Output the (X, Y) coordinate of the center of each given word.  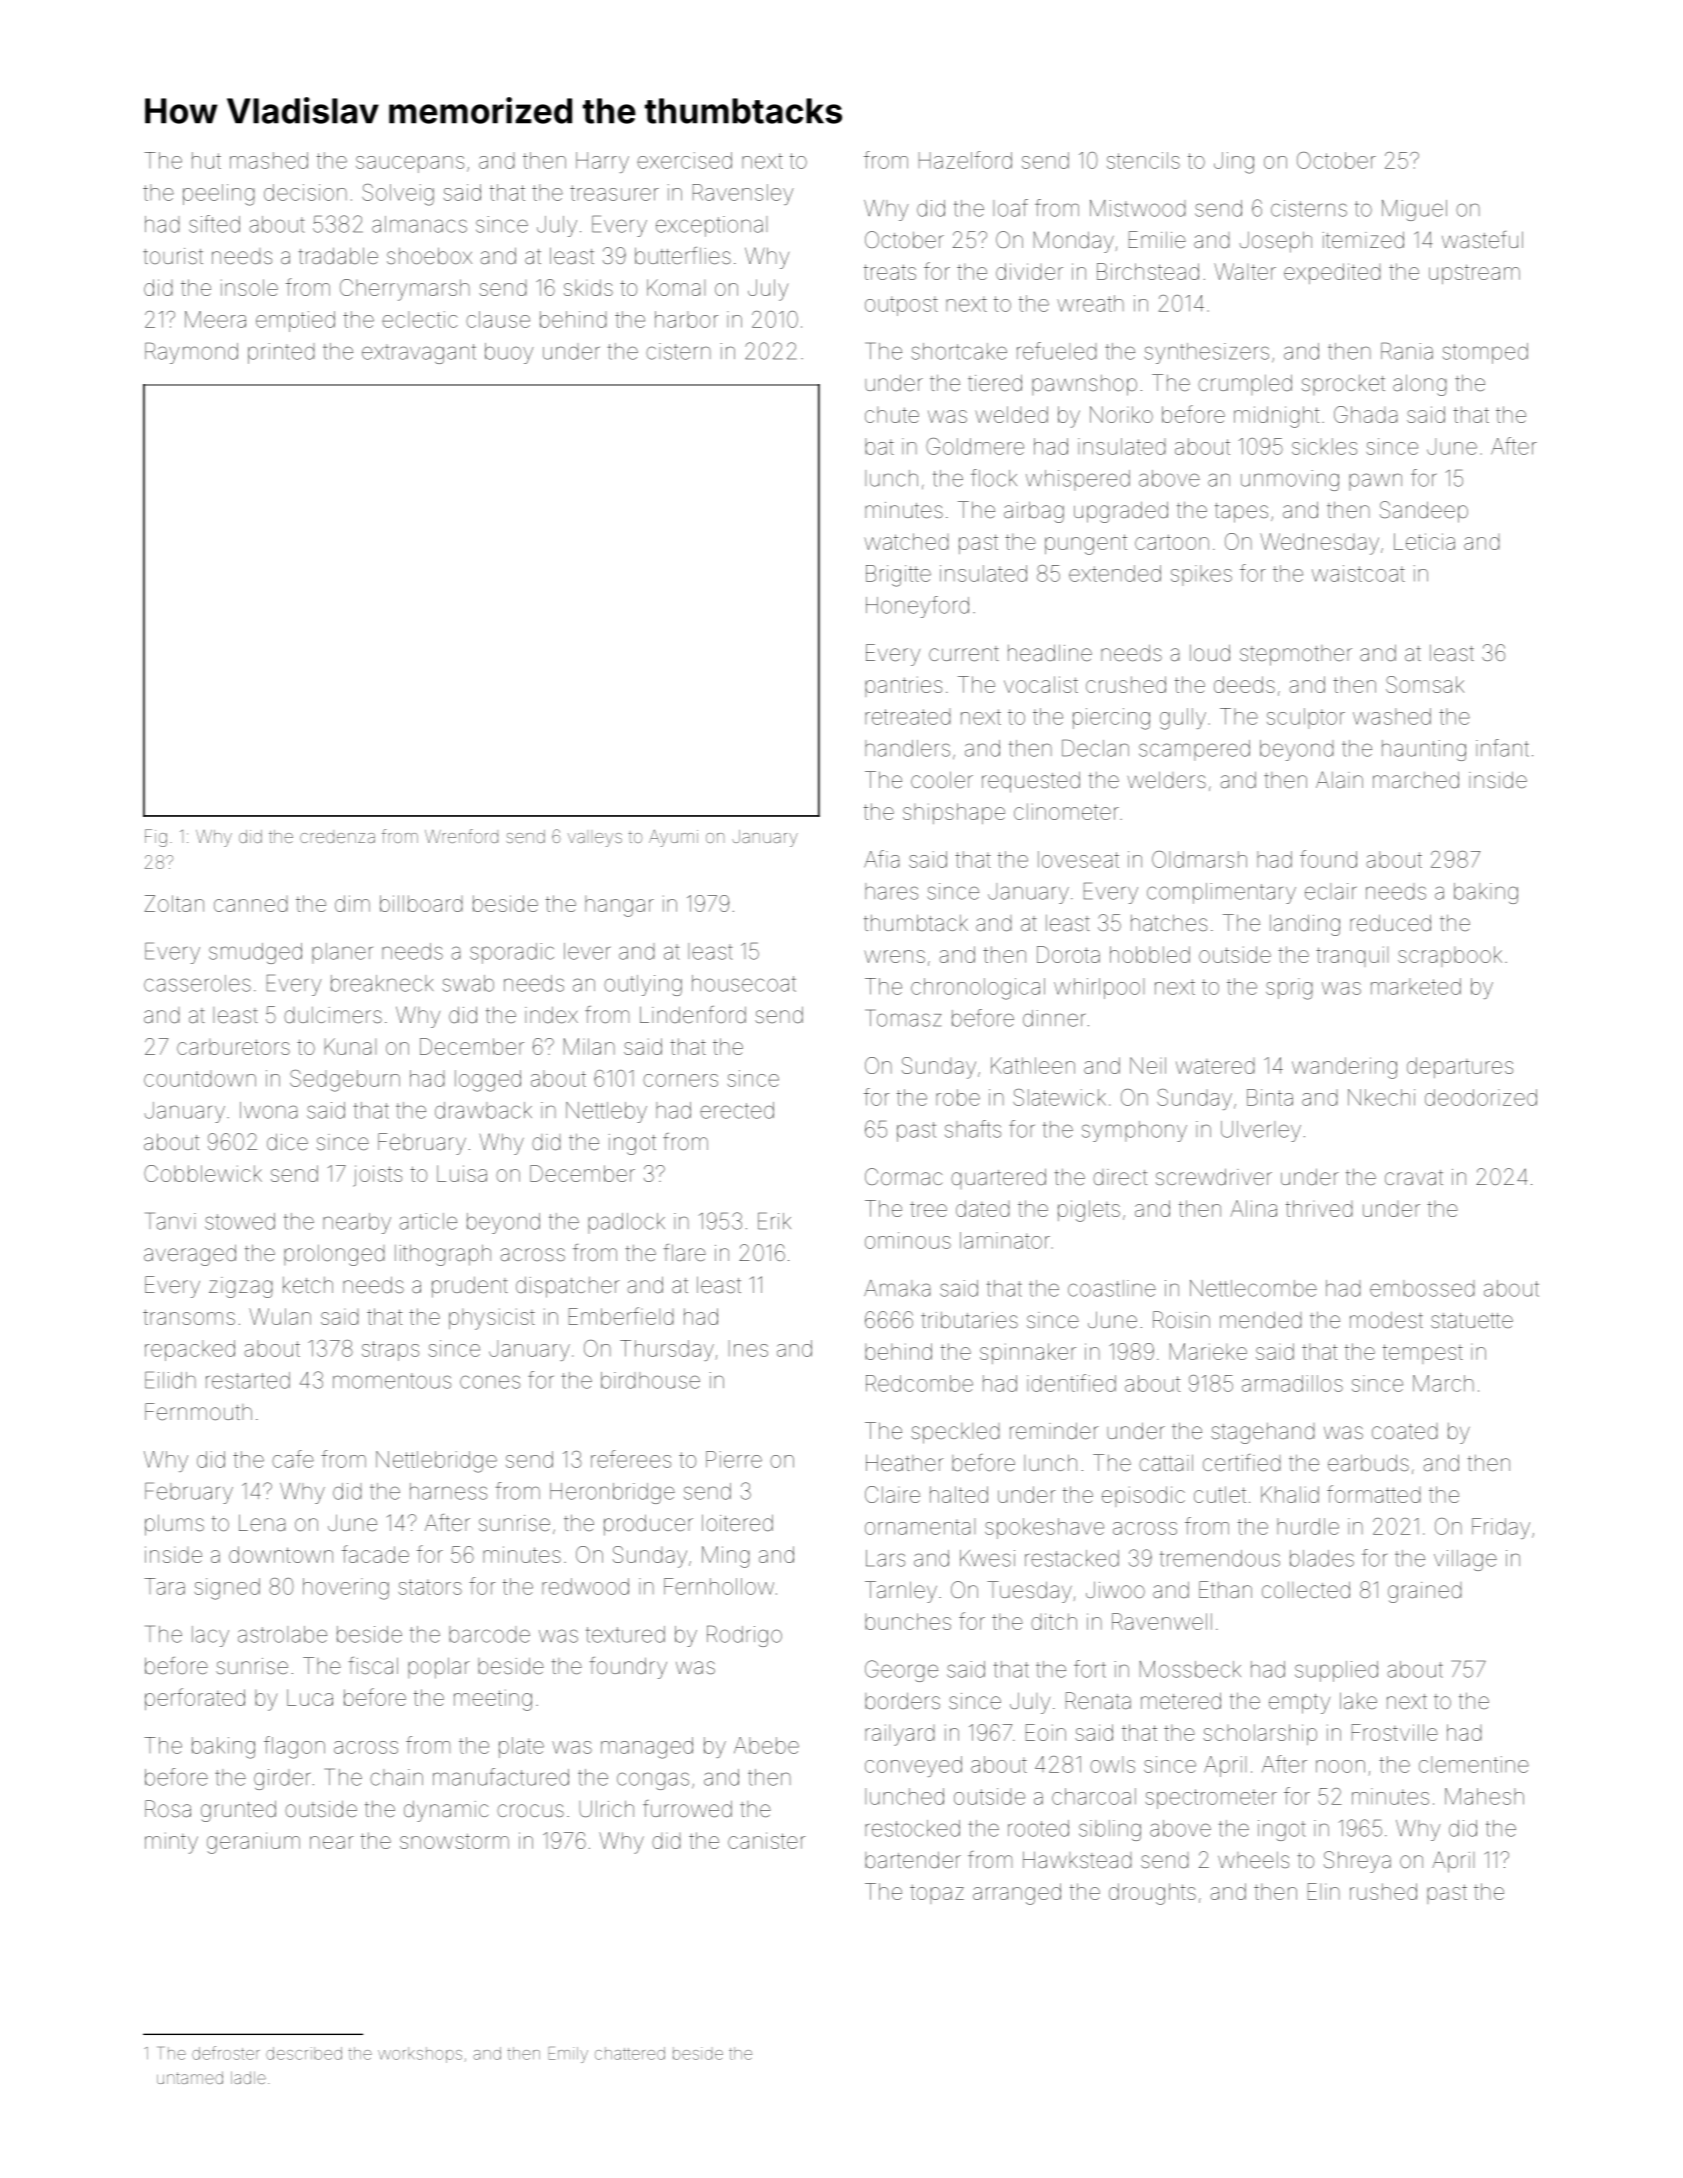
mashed (269, 160)
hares (891, 891)
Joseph (1276, 242)
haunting (1424, 750)
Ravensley (743, 194)
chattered (630, 2053)
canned (250, 904)
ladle (248, 2077)
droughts (1152, 1894)
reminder (1054, 1431)
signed (227, 1589)
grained (1424, 1592)
